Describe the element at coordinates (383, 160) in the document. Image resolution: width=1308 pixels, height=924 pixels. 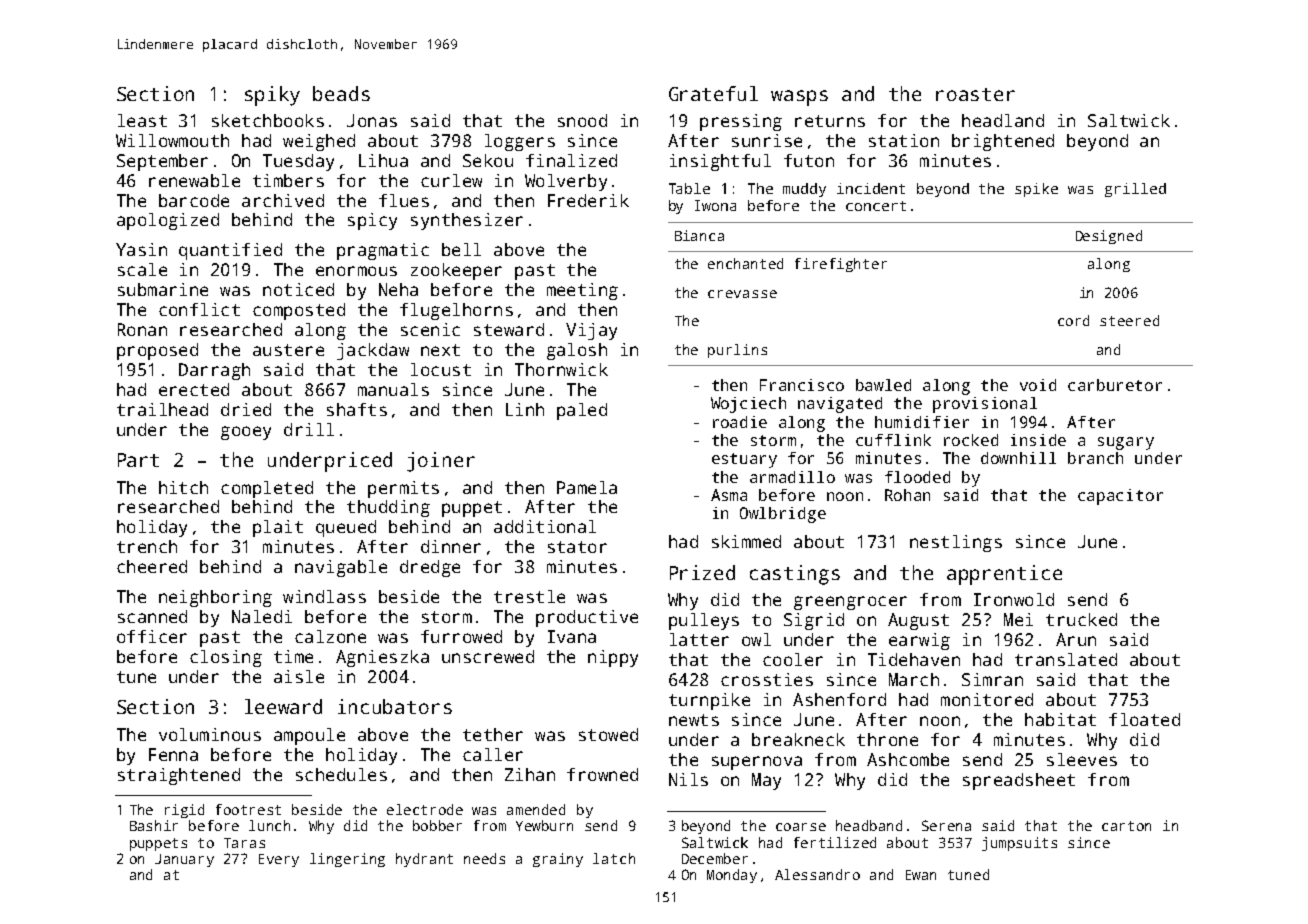
I see `Lihua` at that location.
